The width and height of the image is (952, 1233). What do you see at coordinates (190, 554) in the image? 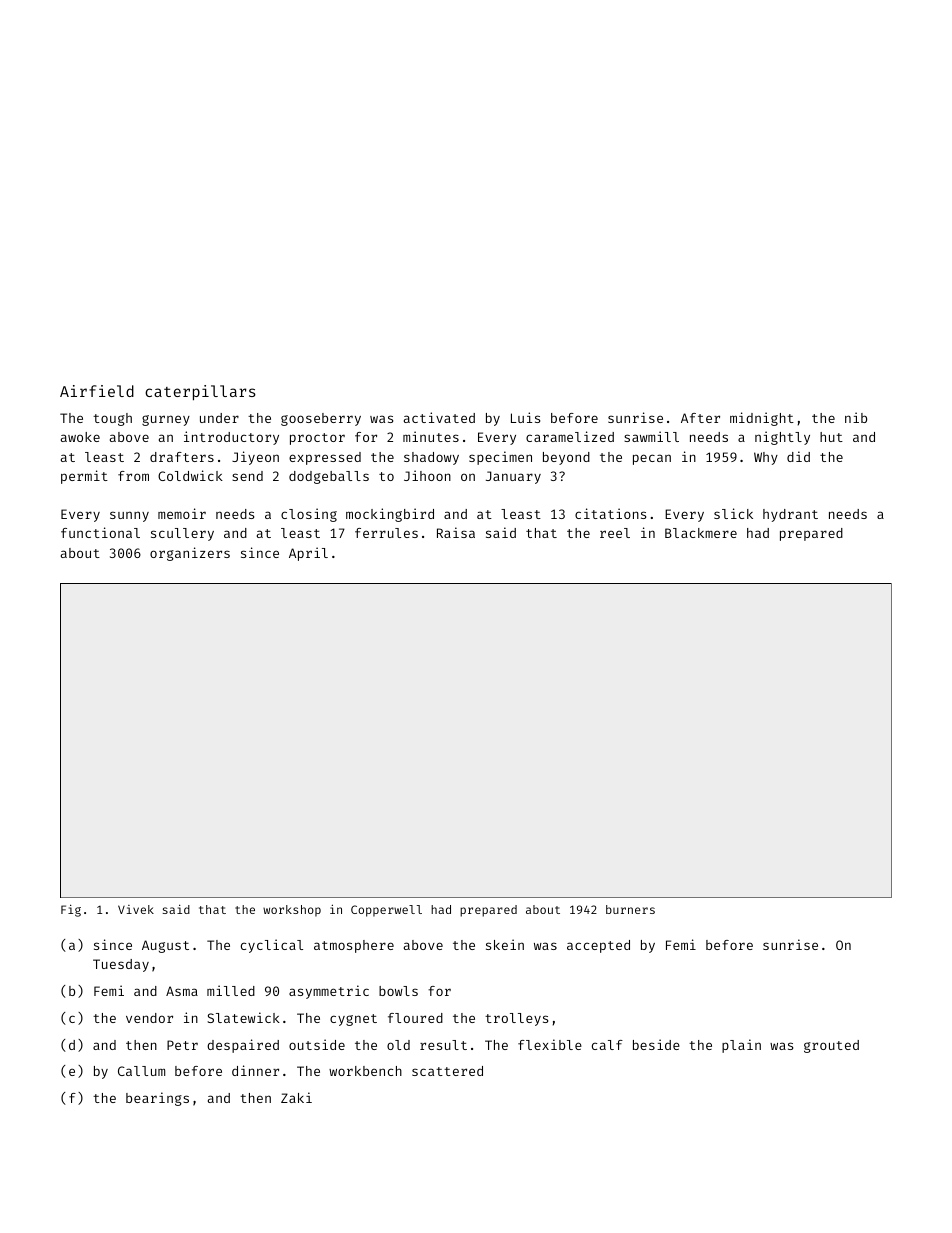
I see `organizers` at bounding box center [190, 554].
